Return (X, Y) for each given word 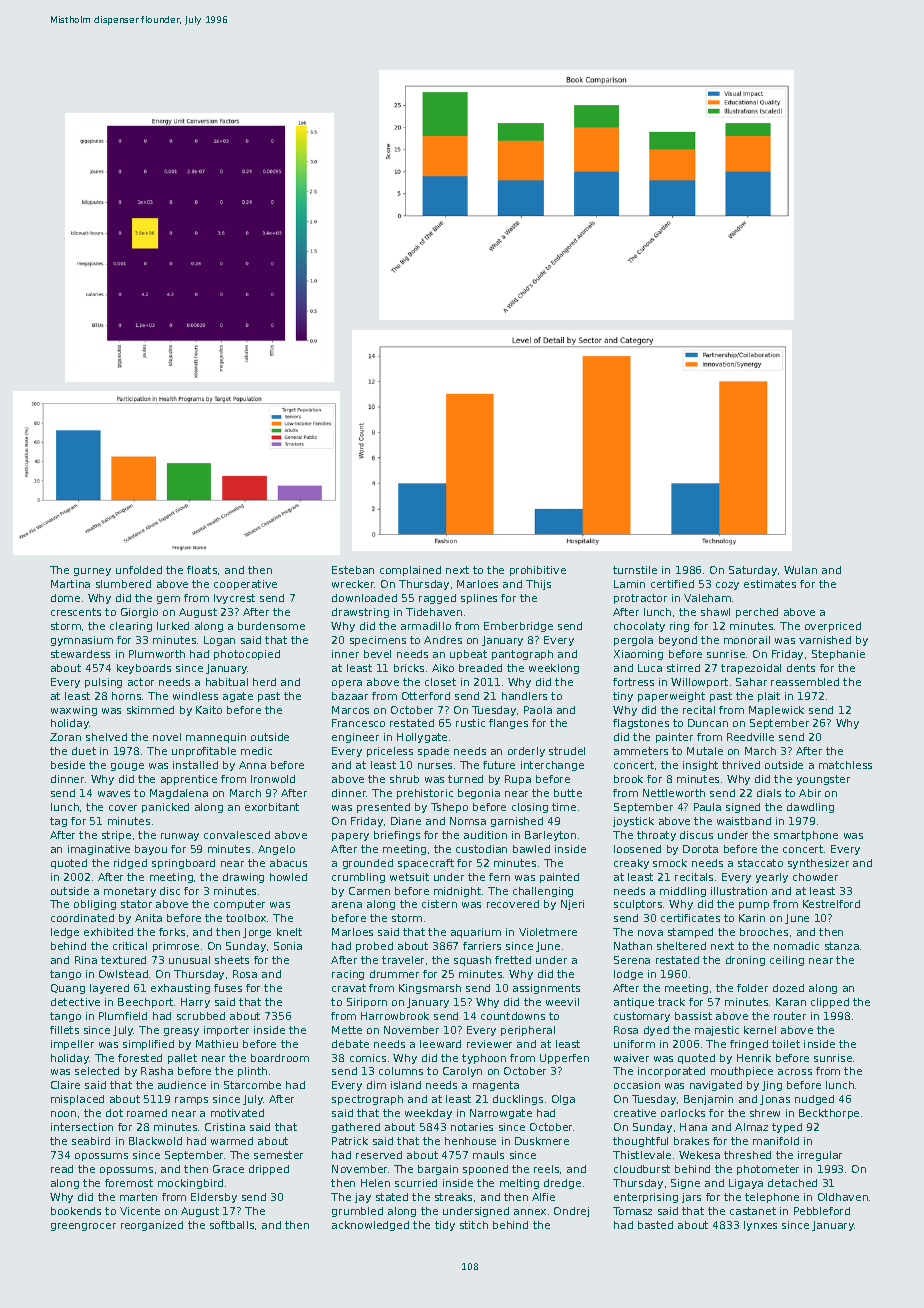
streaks (453, 1197)
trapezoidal (751, 669)
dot (114, 1113)
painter (674, 738)
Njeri (572, 905)
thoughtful (640, 1142)
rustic (470, 723)
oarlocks (683, 1113)
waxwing (74, 711)
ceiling (787, 961)
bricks (409, 668)
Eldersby (214, 1198)
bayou (151, 850)
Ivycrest (234, 599)
